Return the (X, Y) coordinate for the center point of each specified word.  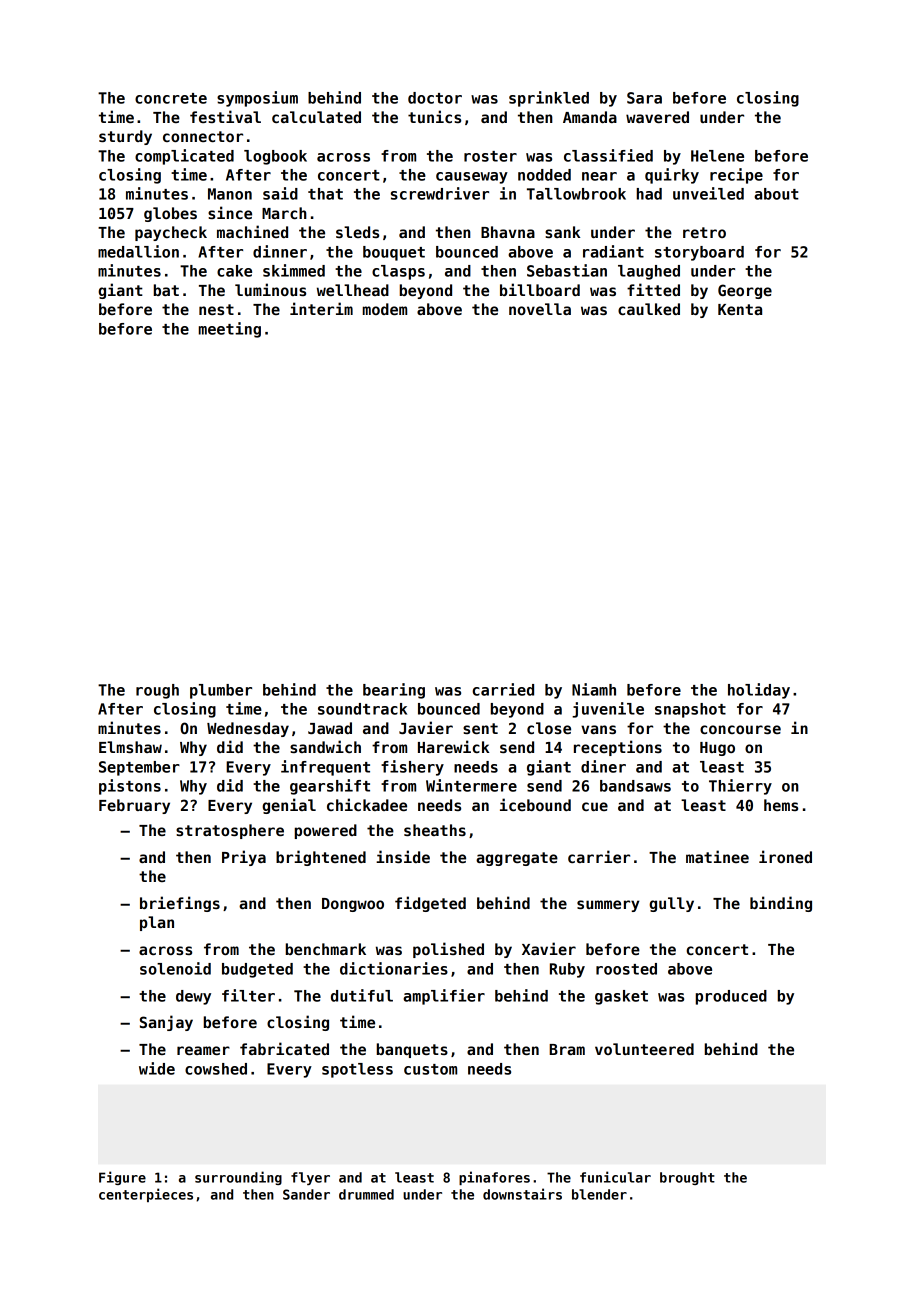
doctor (435, 98)
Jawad (330, 728)
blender (599, 1194)
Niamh (594, 689)
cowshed (216, 1069)
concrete (171, 98)
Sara (644, 98)
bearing (394, 691)
